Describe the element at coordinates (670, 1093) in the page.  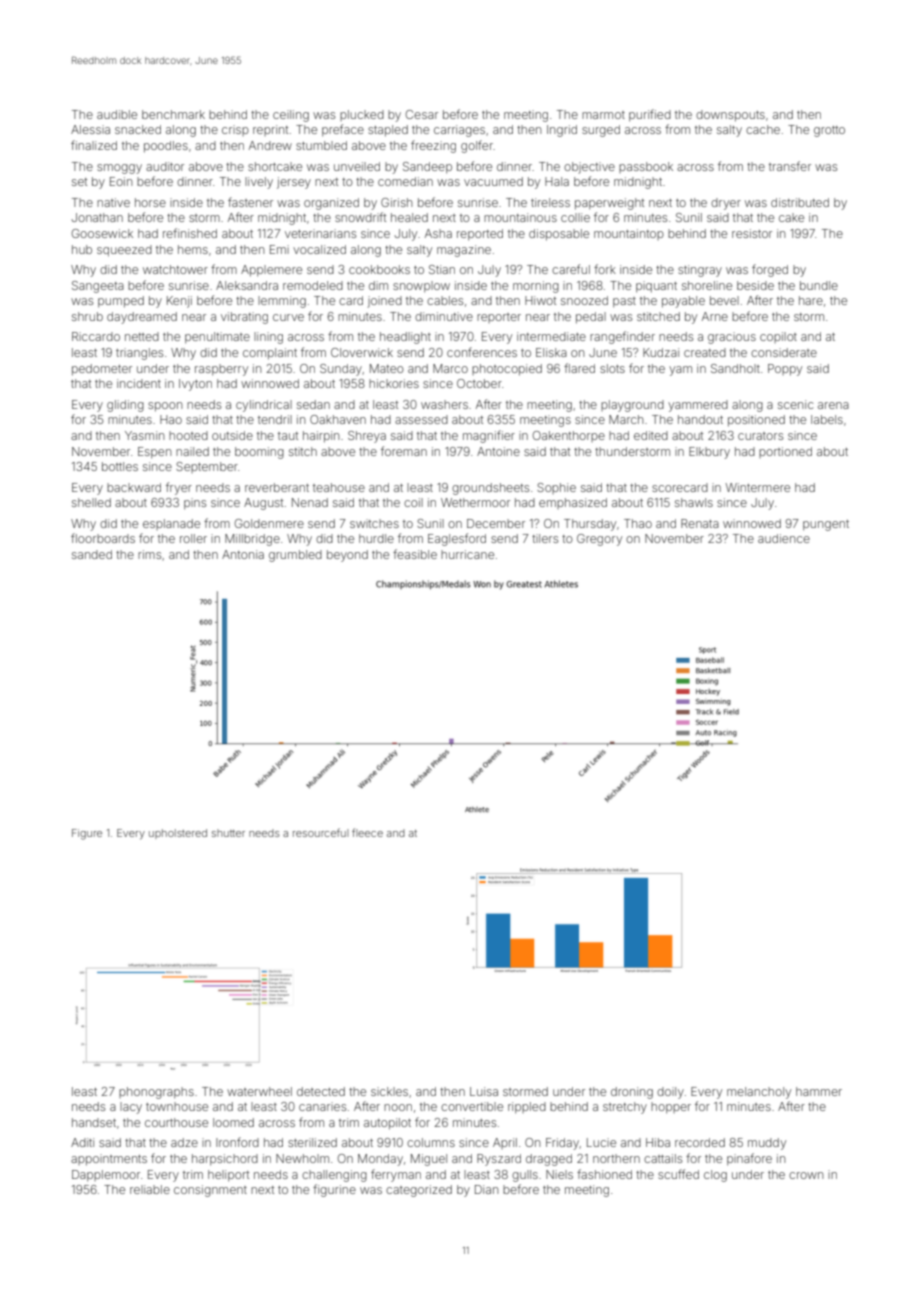
I see `doily` at that location.
